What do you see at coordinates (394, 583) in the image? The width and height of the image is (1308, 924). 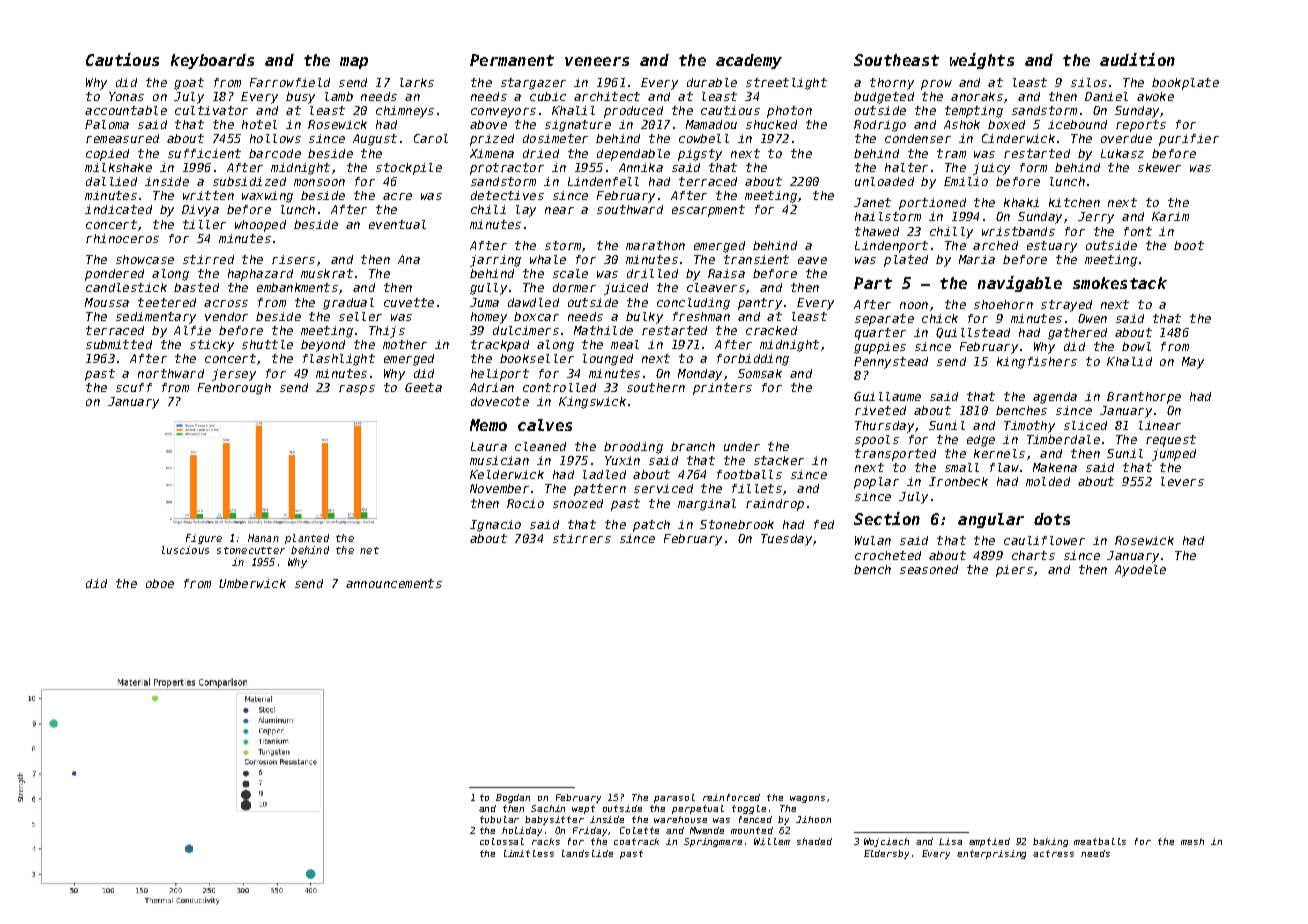 I see `announcements` at bounding box center [394, 583].
